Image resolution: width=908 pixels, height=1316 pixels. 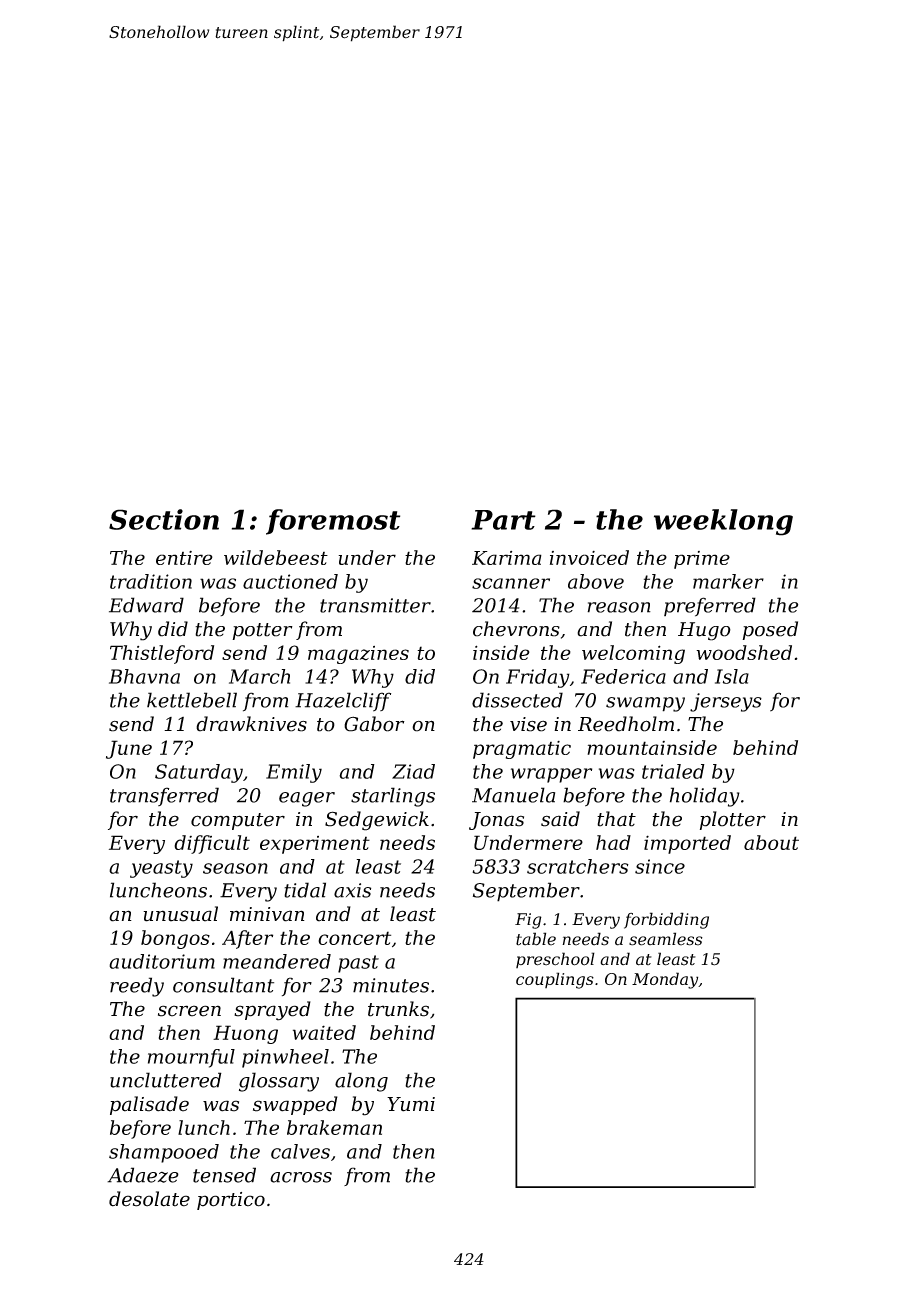 I want to click on foremost, so click(x=333, y=522).
